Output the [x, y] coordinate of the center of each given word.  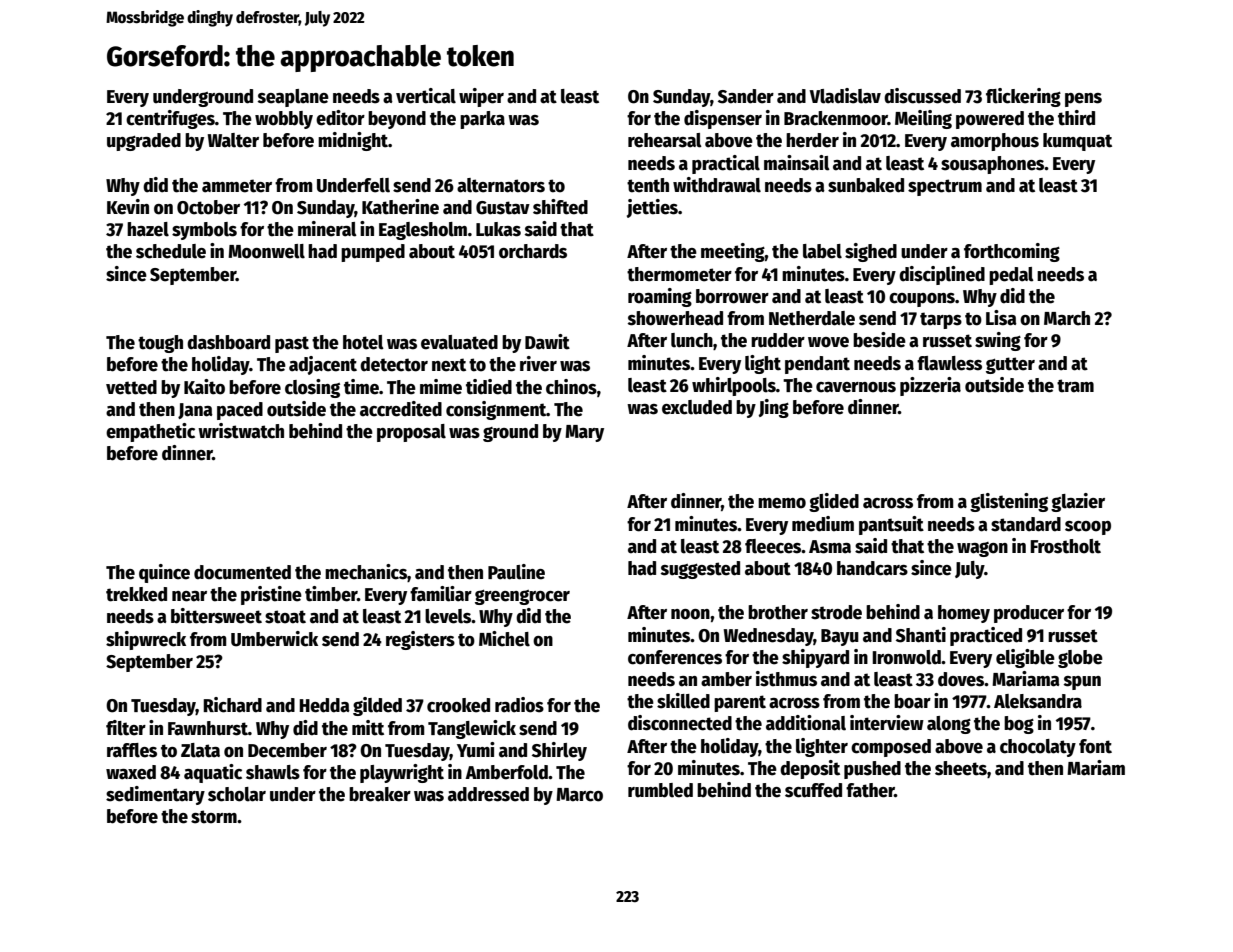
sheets [961, 768]
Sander [746, 96]
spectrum [945, 187]
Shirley [559, 751]
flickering [1023, 97]
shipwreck [146, 640]
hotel [363, 342]
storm [214, 817]
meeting [733, 252]
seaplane [293, 98]
